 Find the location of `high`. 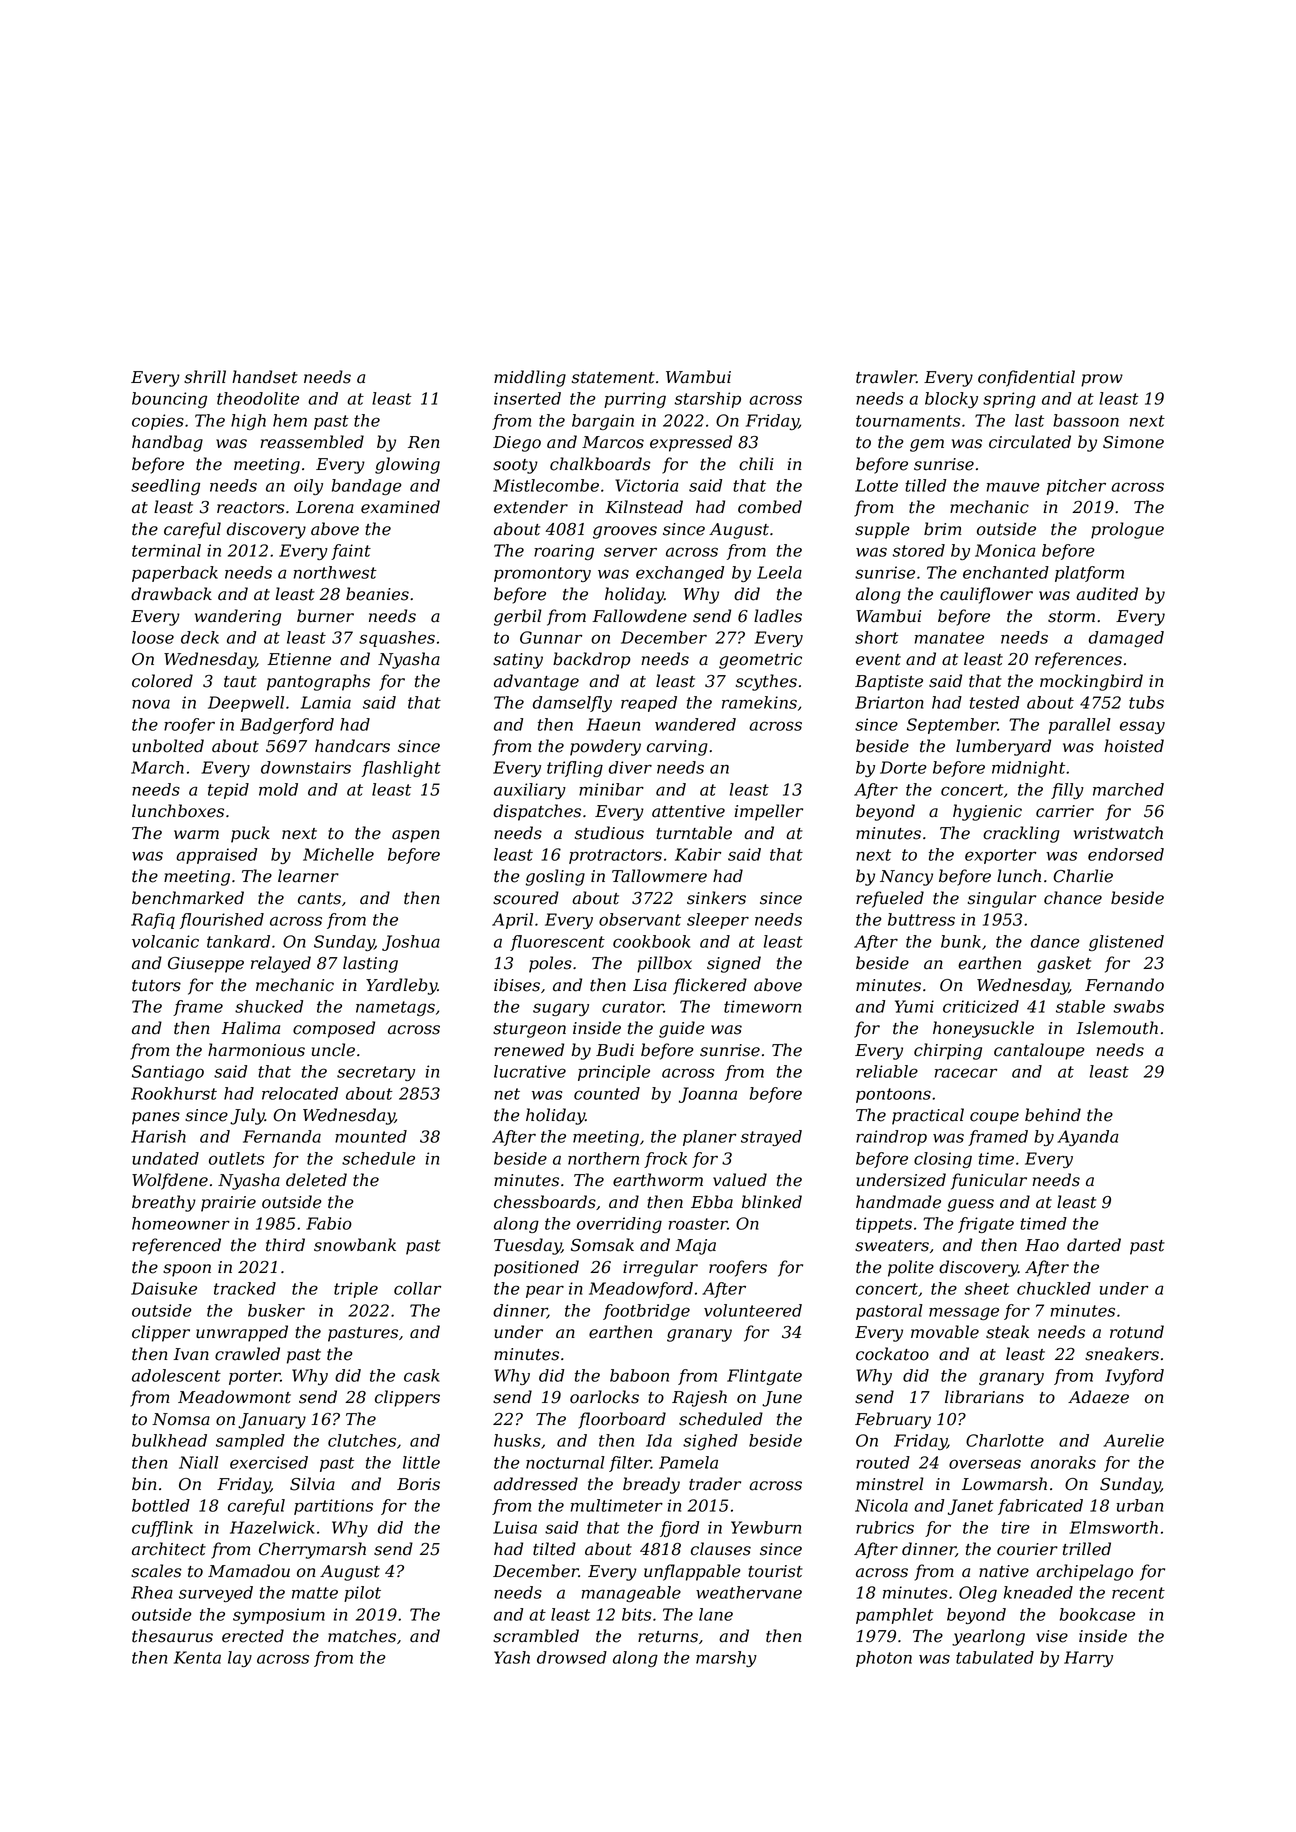

high is located at coordinates (248, 422).
